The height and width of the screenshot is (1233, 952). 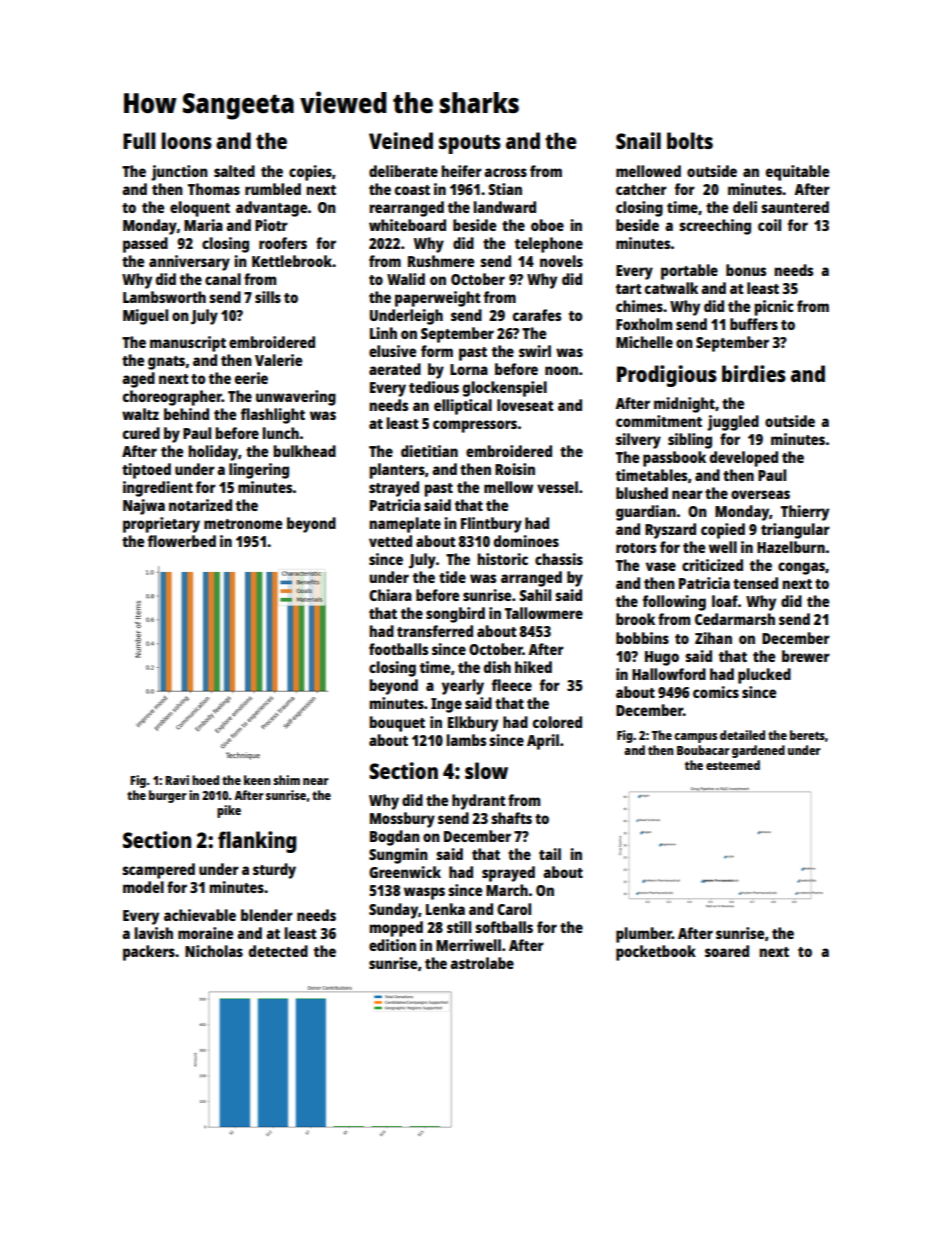 I want to click on picnic, so click(x=774, y=308).
